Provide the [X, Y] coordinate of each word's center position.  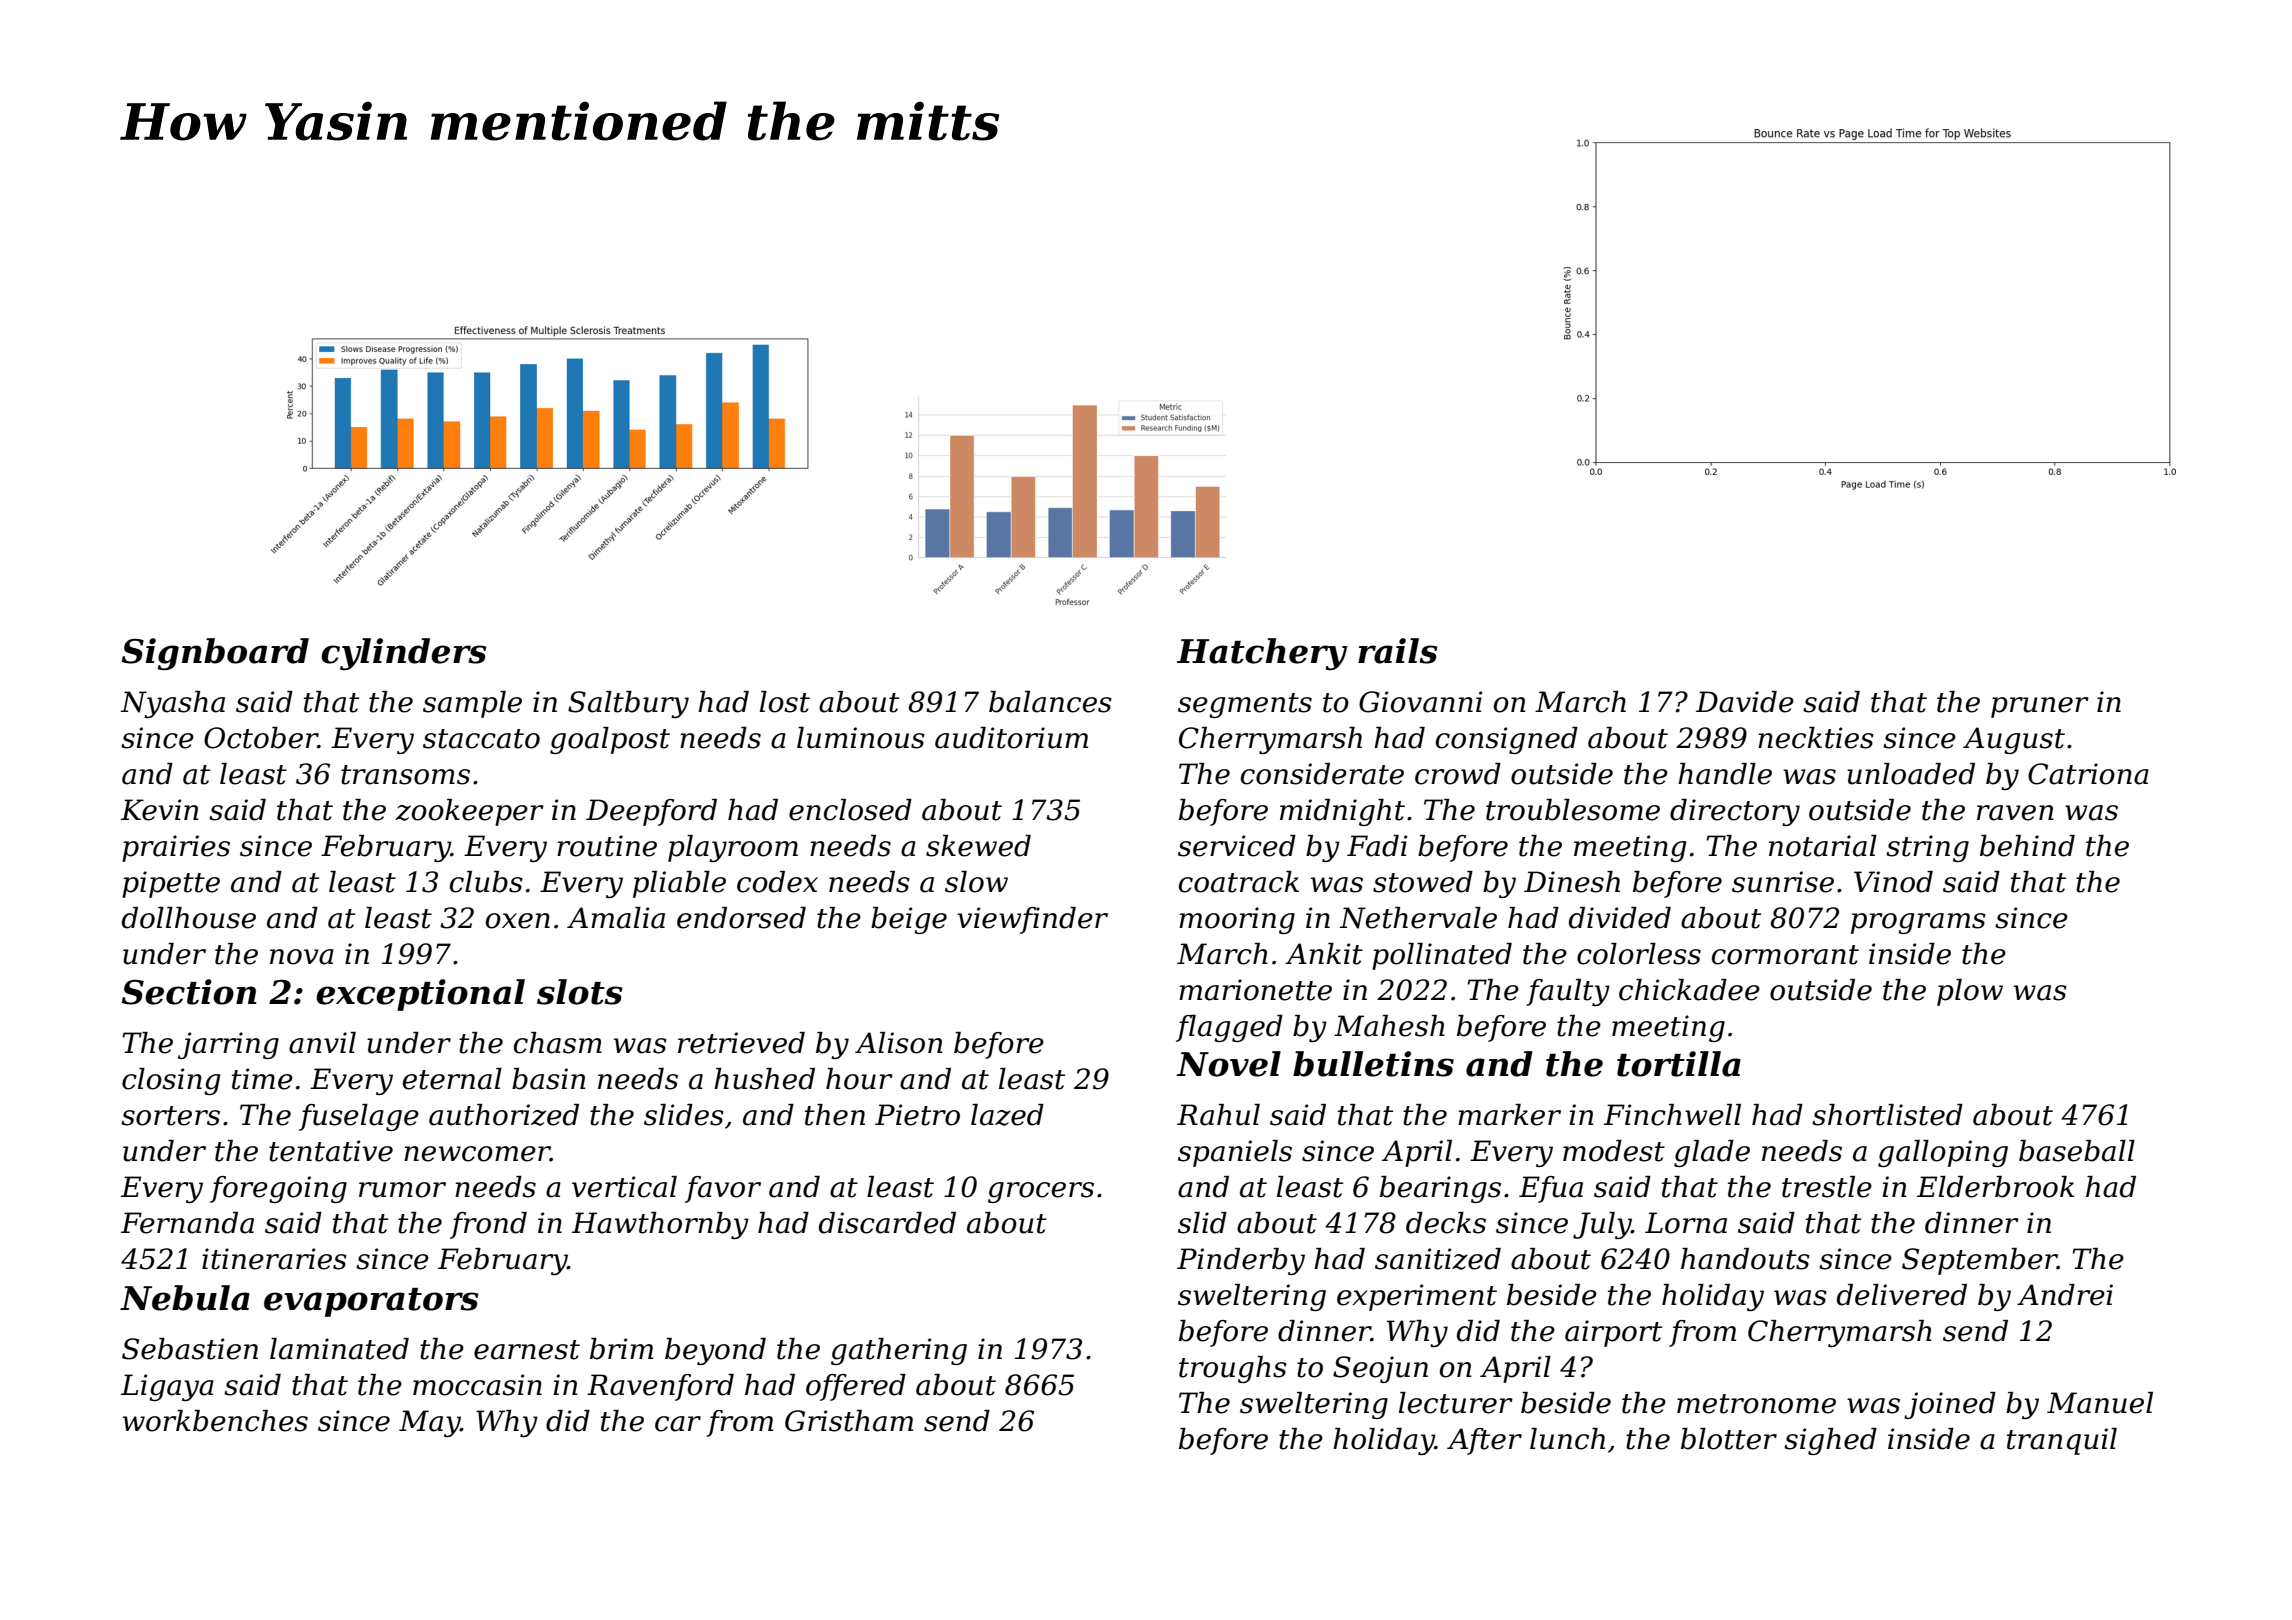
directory [1735, 812]
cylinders [404, 654]
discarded [887, 1223]
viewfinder [1032, 920]
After [1484, 1441]
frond [488, 1225]
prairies [176, 848]
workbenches [215, 1421]
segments [1245, 705]
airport [1613, 1333]
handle [1725, 774]
